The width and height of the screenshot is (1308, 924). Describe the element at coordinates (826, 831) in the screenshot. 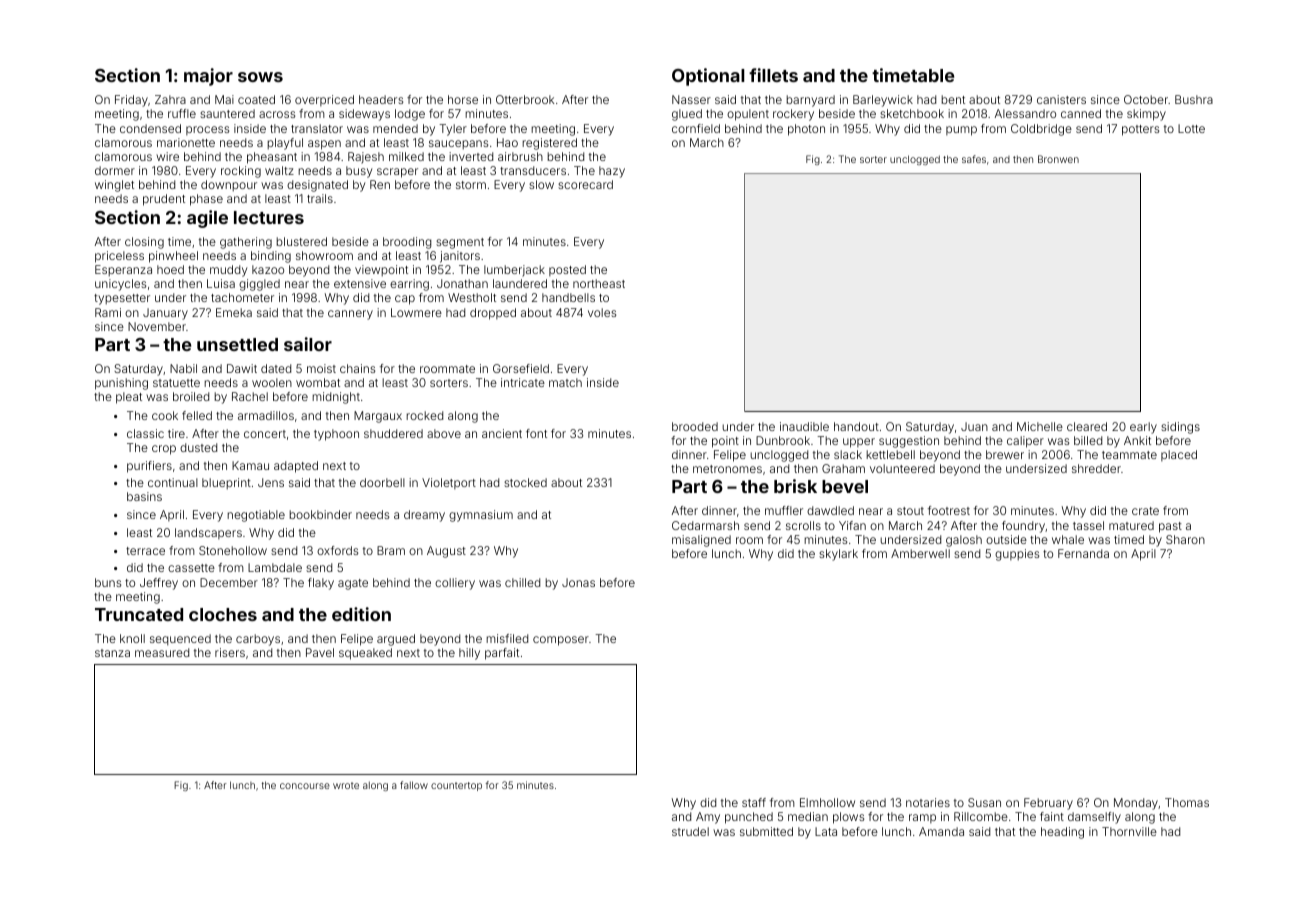

I see `Lata` at that location.
